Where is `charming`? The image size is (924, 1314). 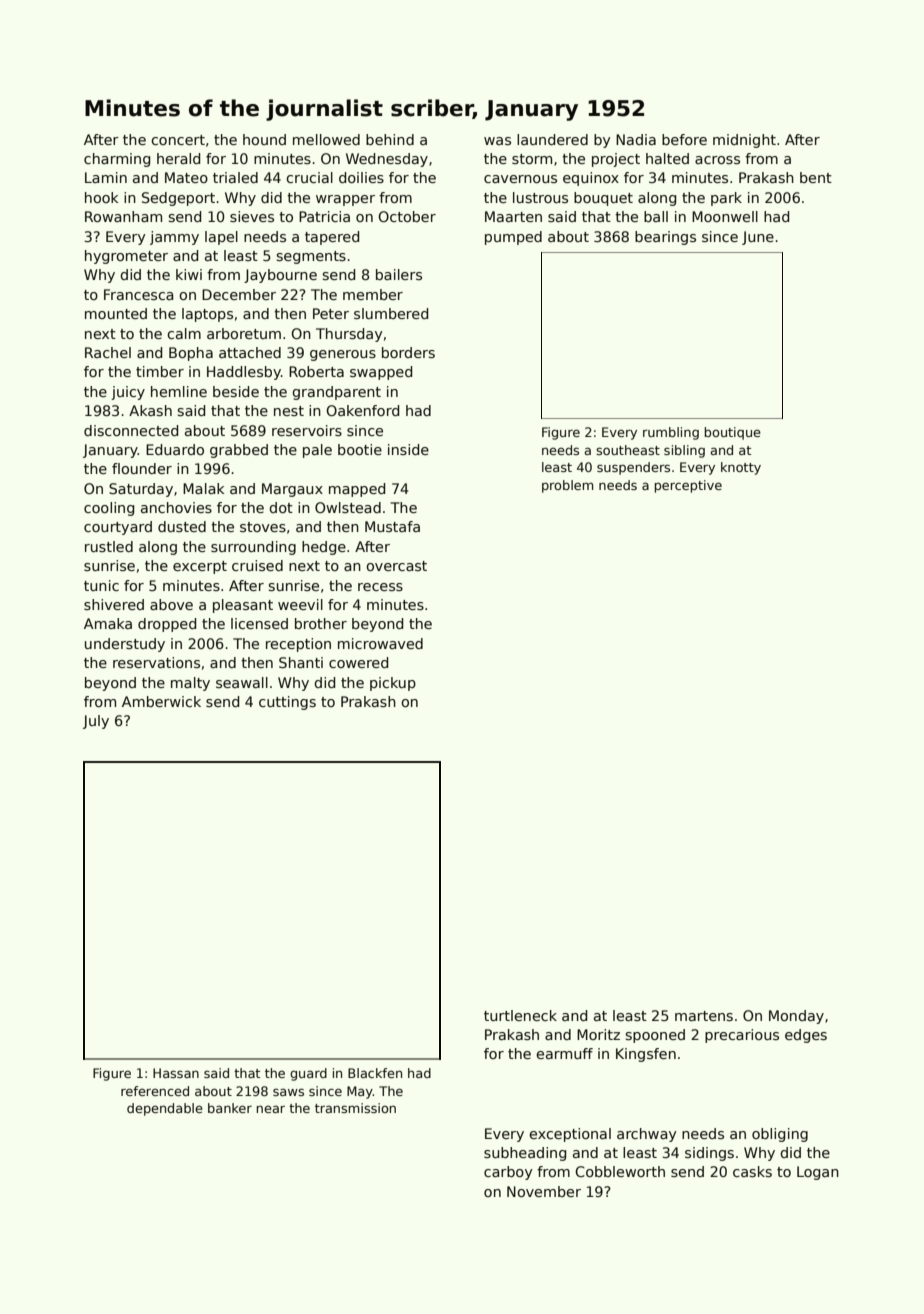
charming is located at coordinates (117, 160).
